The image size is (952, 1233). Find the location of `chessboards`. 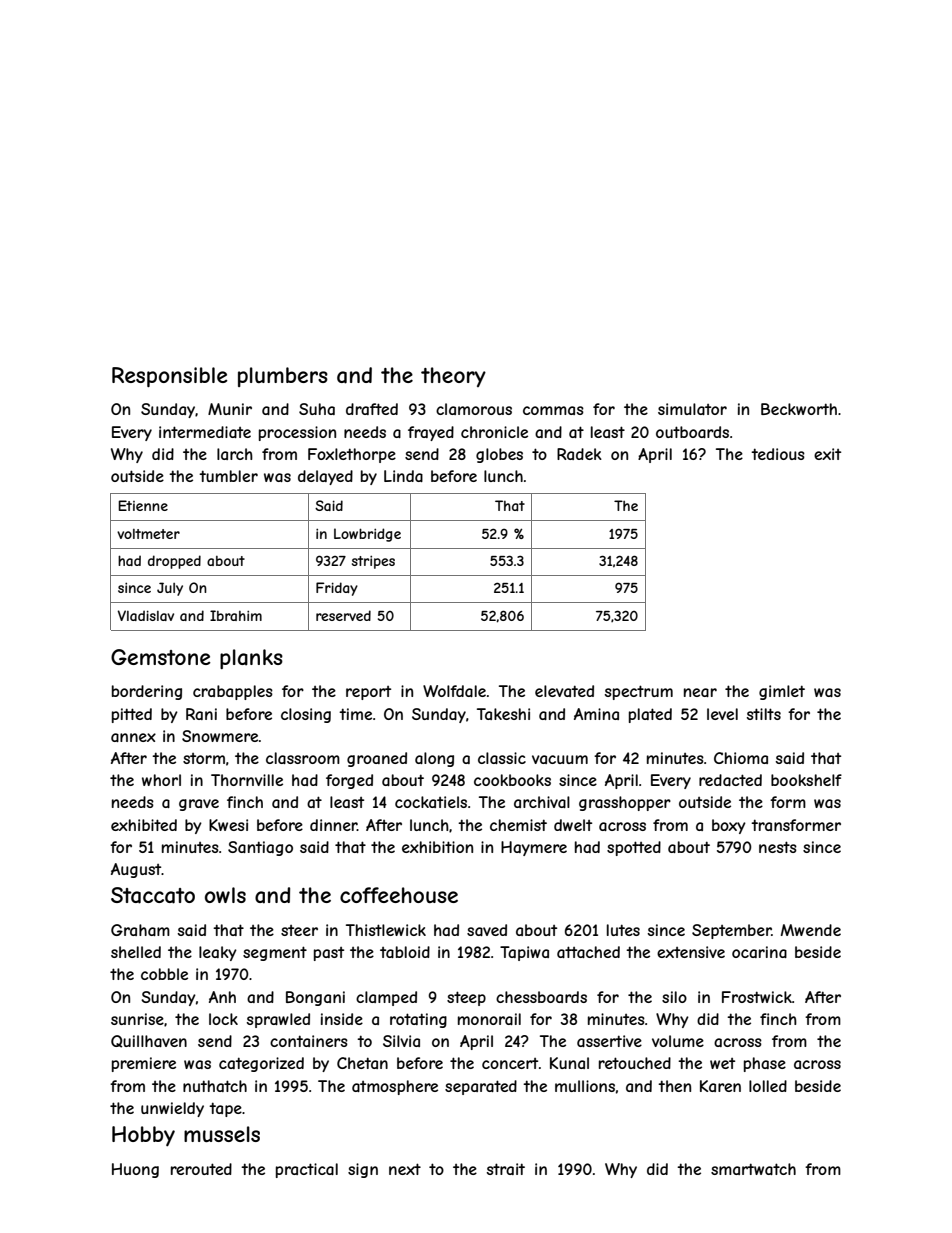

chessboards is located at coordinates (541, 997).
